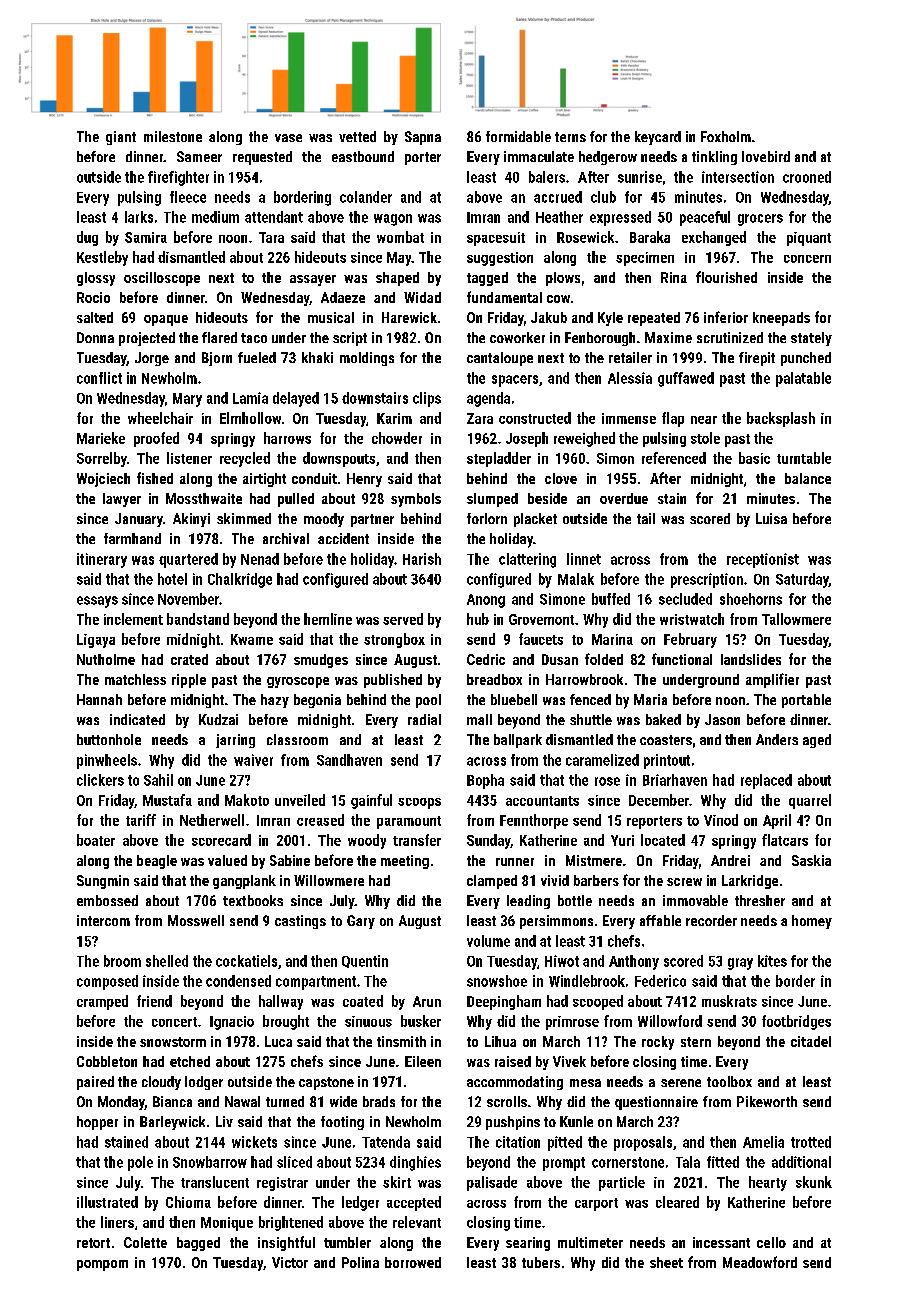  What do you see at coordinates (97, 1123) in the screenshot?
I see `hopper` at bounding box center [97, 1123].
